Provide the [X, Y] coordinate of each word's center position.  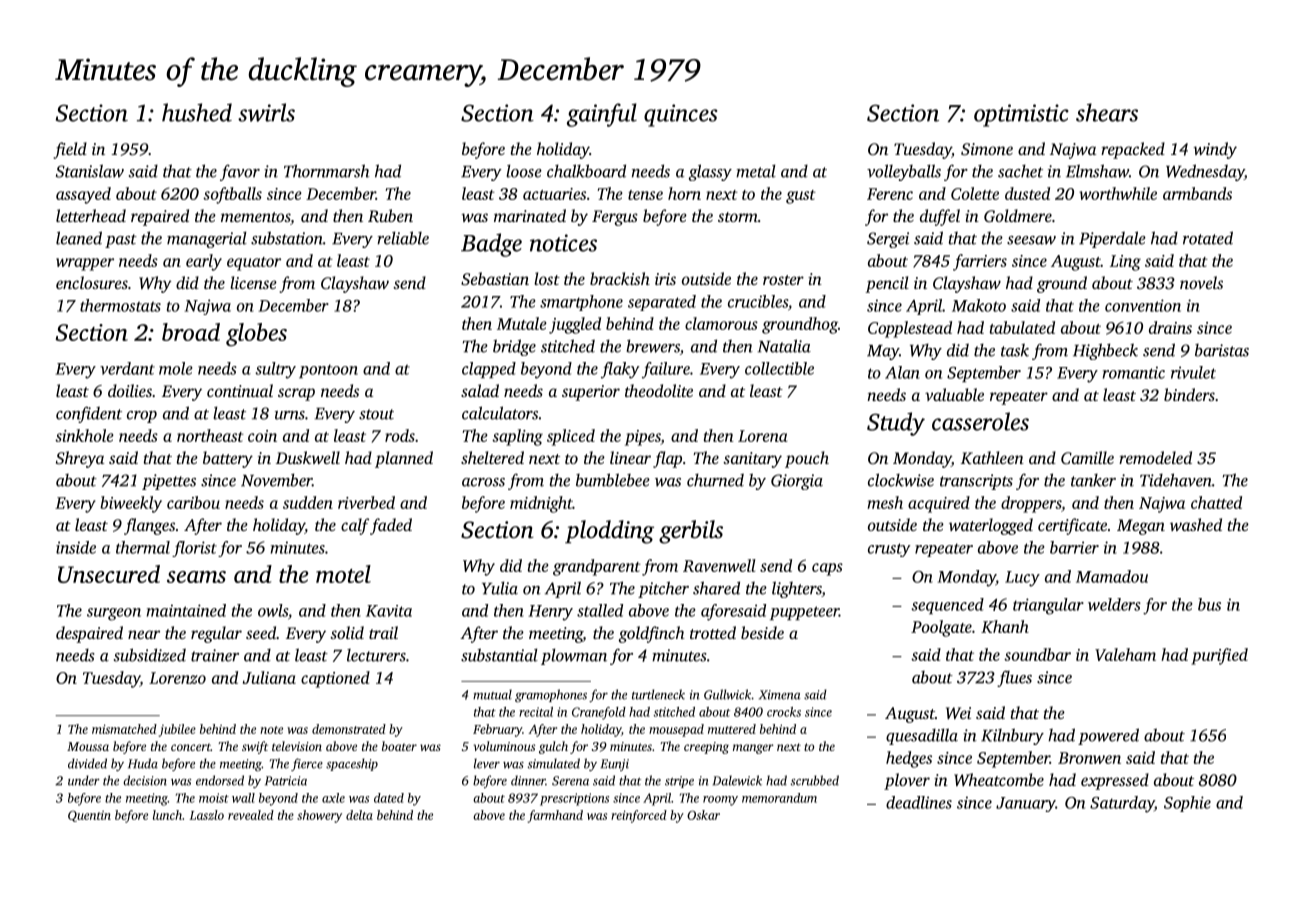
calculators [500, 413]
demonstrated [349, 729]
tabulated [1022, 327]
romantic [1134, 372]
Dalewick [737, 780]
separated [662, 303]
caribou [193, 502]
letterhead [91, 215]
